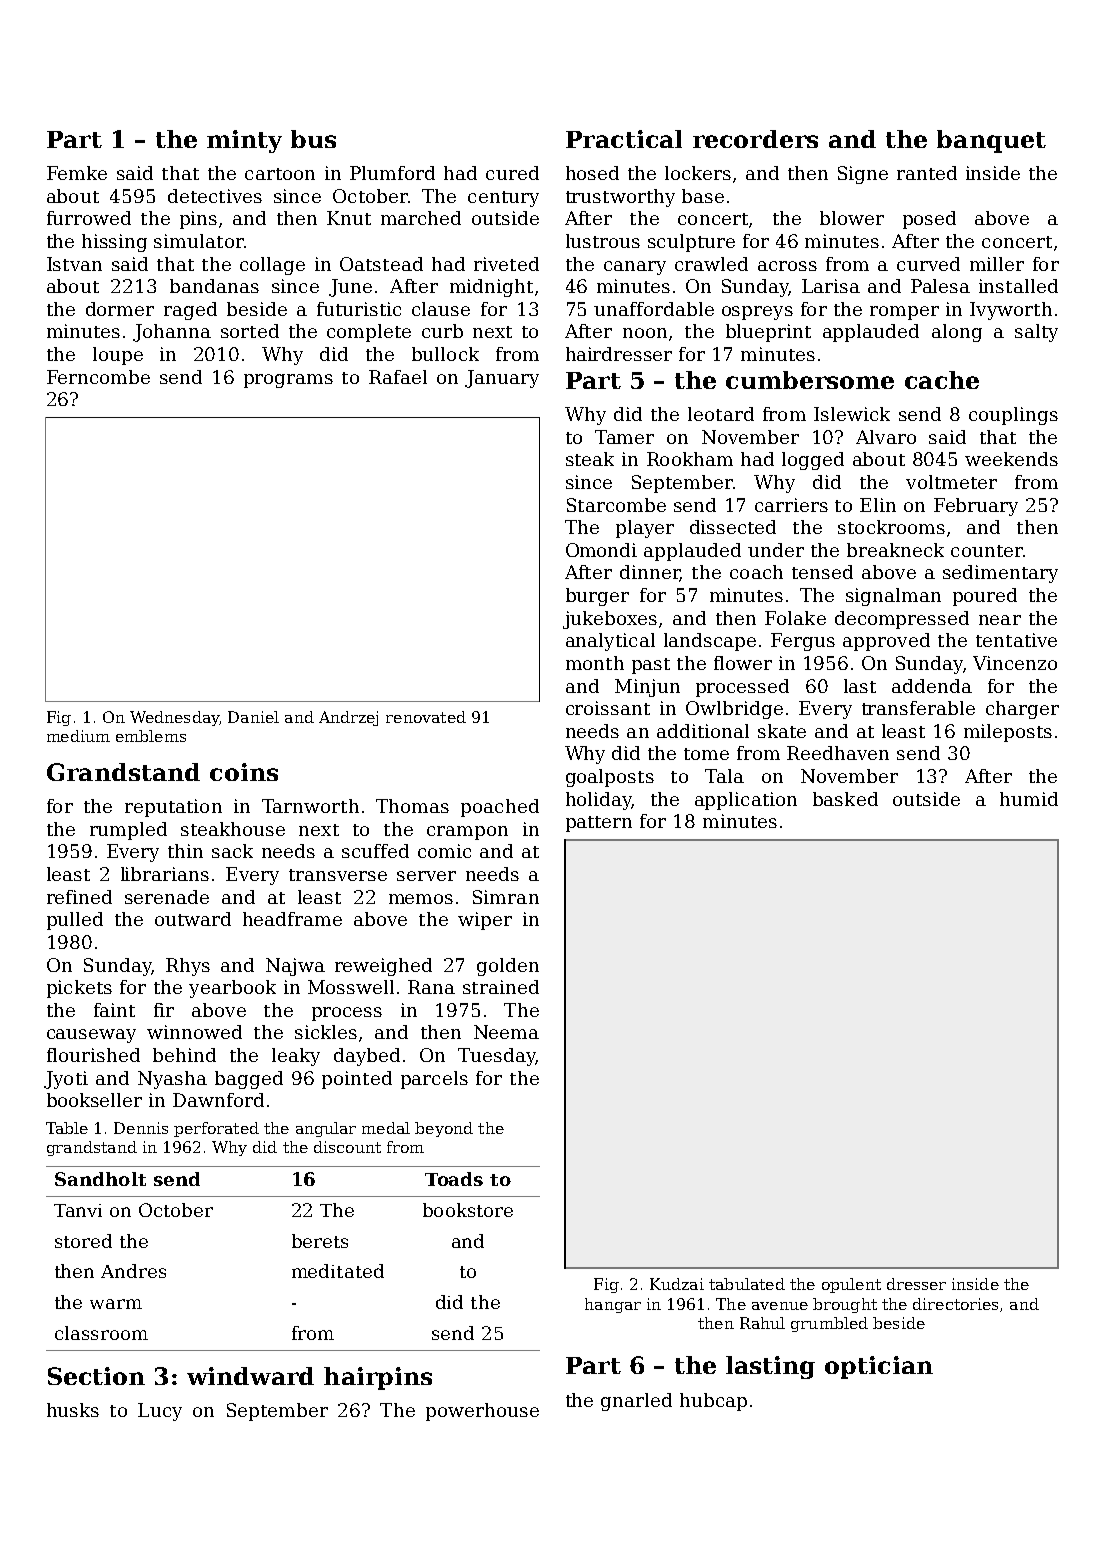  I want to click on opulent, so click(851, 1285).
